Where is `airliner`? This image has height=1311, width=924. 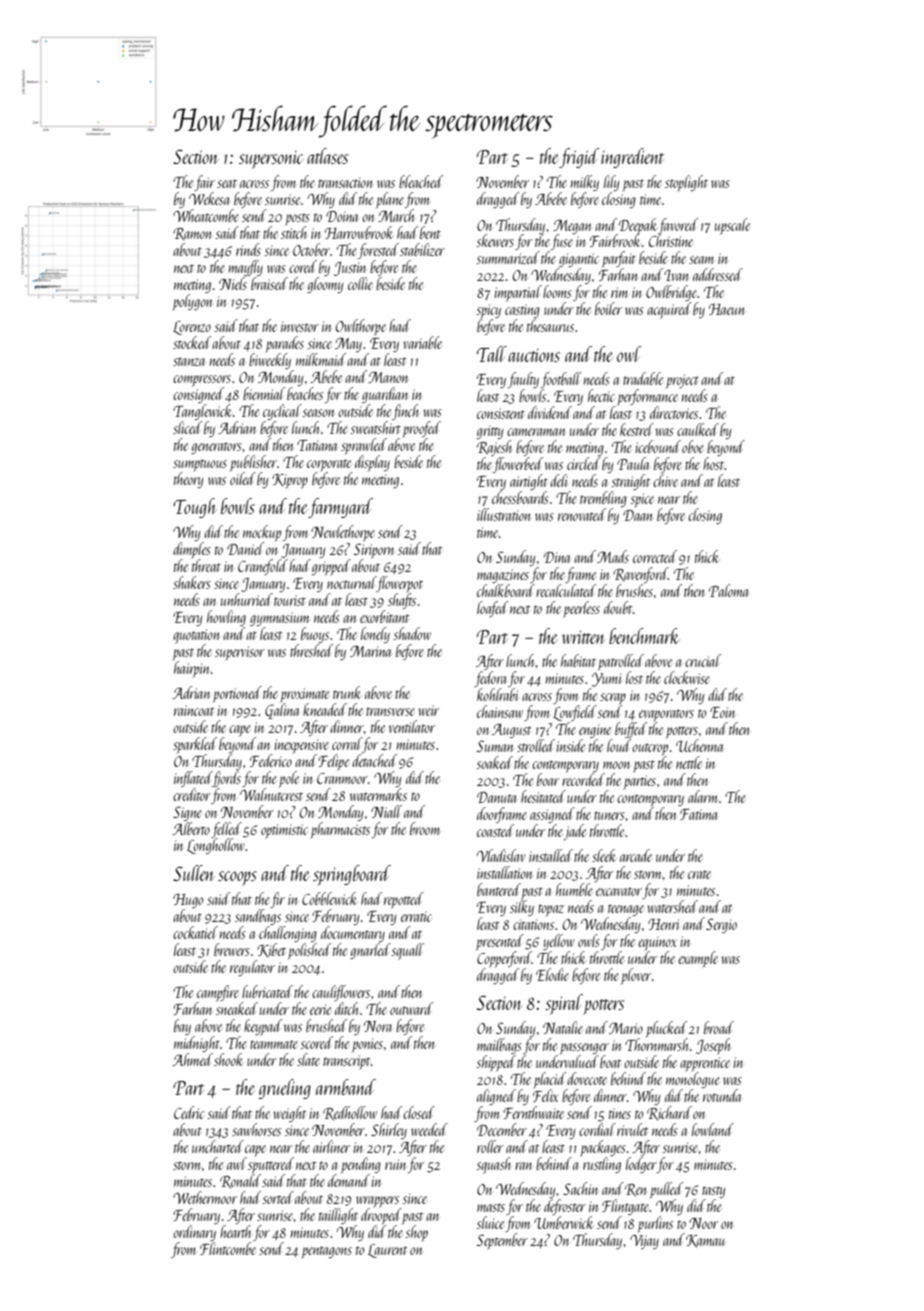
airliner is located at coordinates (331, 1146).
